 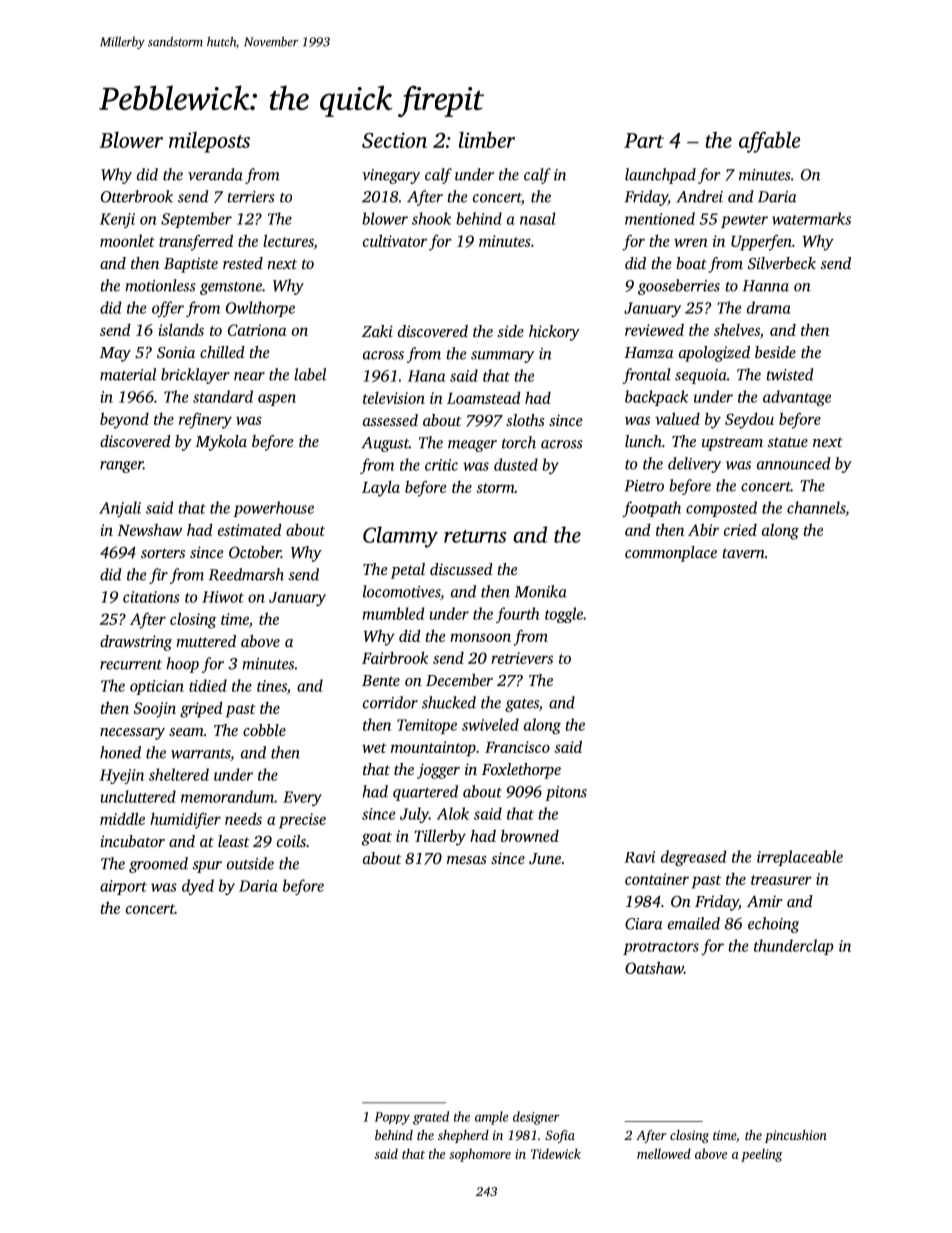 What do you see at coordinates (394, 140) in the screenshot?
I see `Section` at bounding box center [394, 140].
